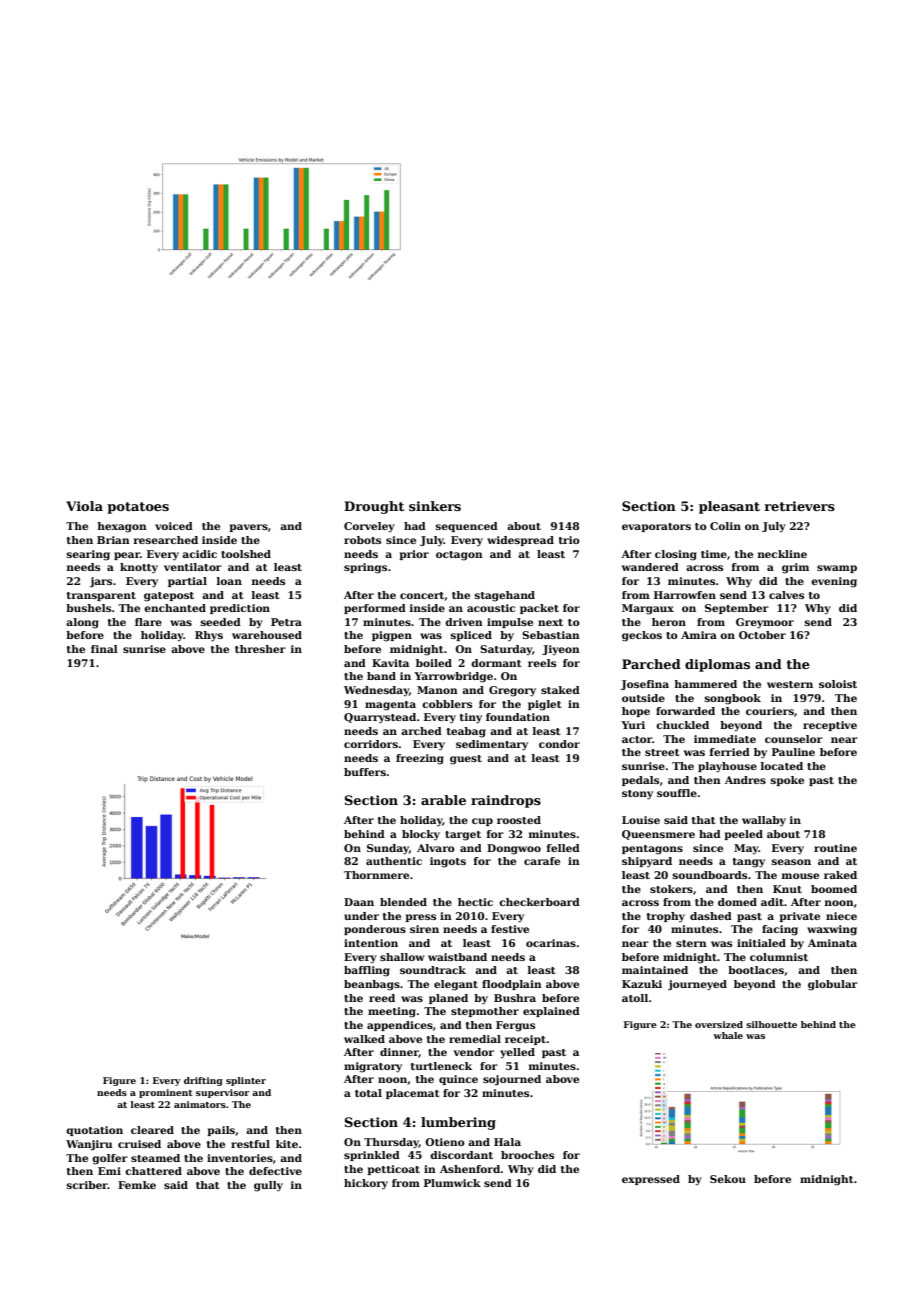 This screenshot has height=1308, width=924. Describe the element at coordinates (467, 527) in the screenshot. I see `sequenced` at that location.
